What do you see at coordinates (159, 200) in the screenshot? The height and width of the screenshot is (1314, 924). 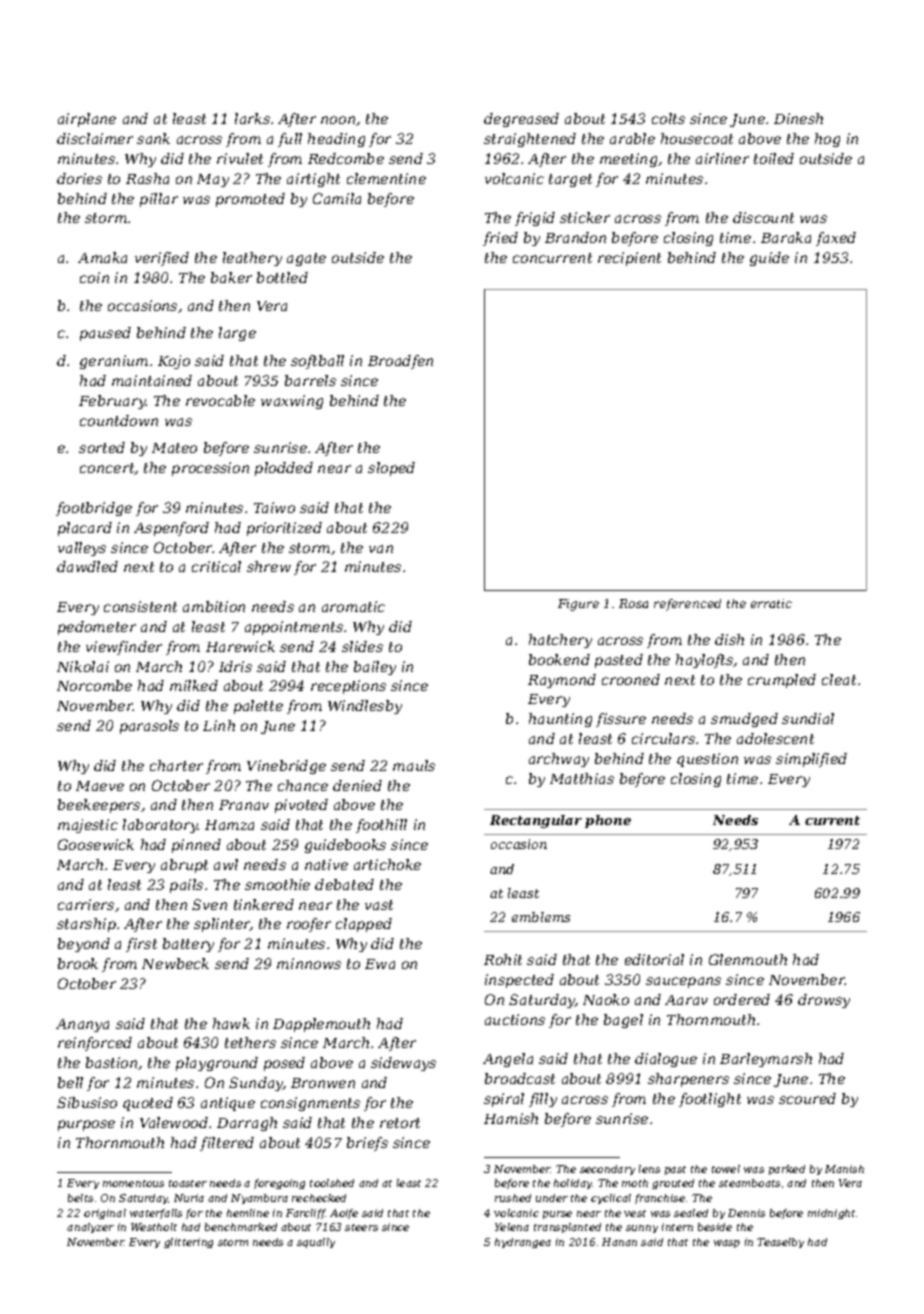 I see `pillar` at bounding box center [159, 200].
